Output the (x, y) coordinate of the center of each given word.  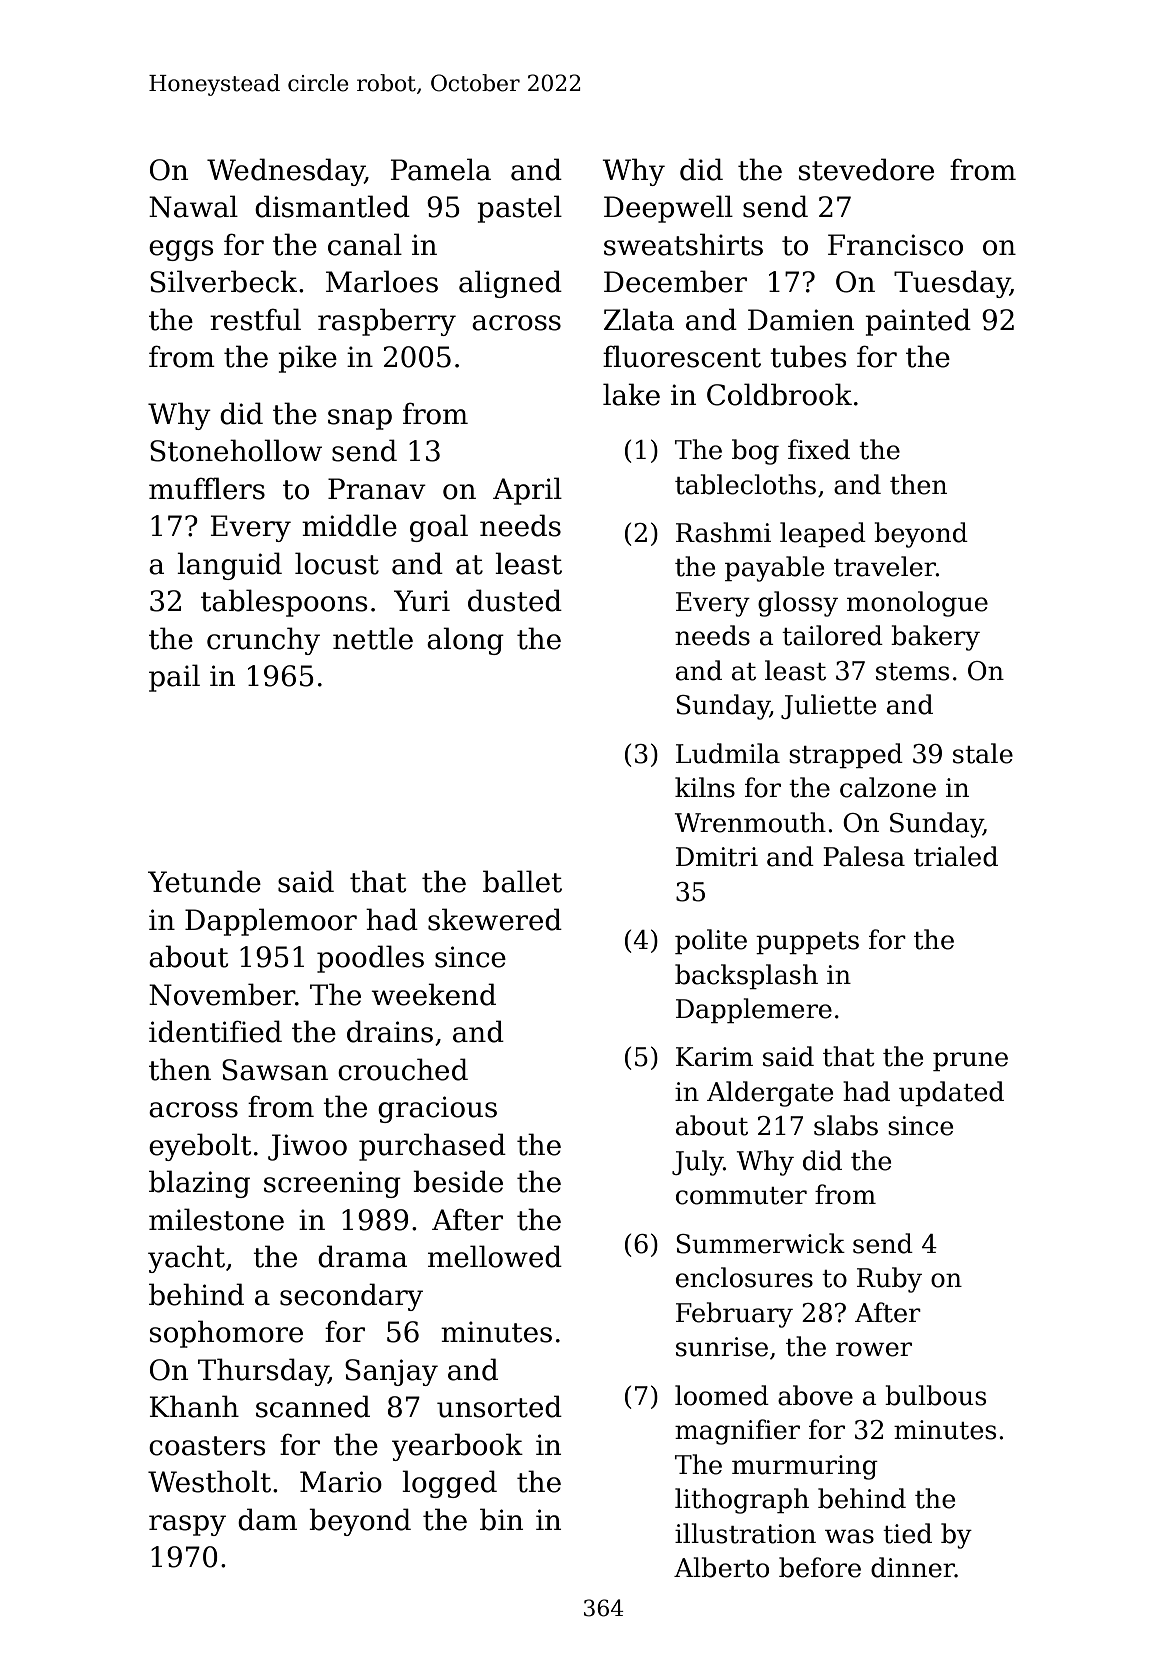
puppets (807, 943)
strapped (846, 755)
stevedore (866, 169)
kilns (705, 787)
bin (501, 1519)
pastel (519, 209)
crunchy (263, 641)
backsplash (746, 976)
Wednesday (286, 172)
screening (332, 1184)
